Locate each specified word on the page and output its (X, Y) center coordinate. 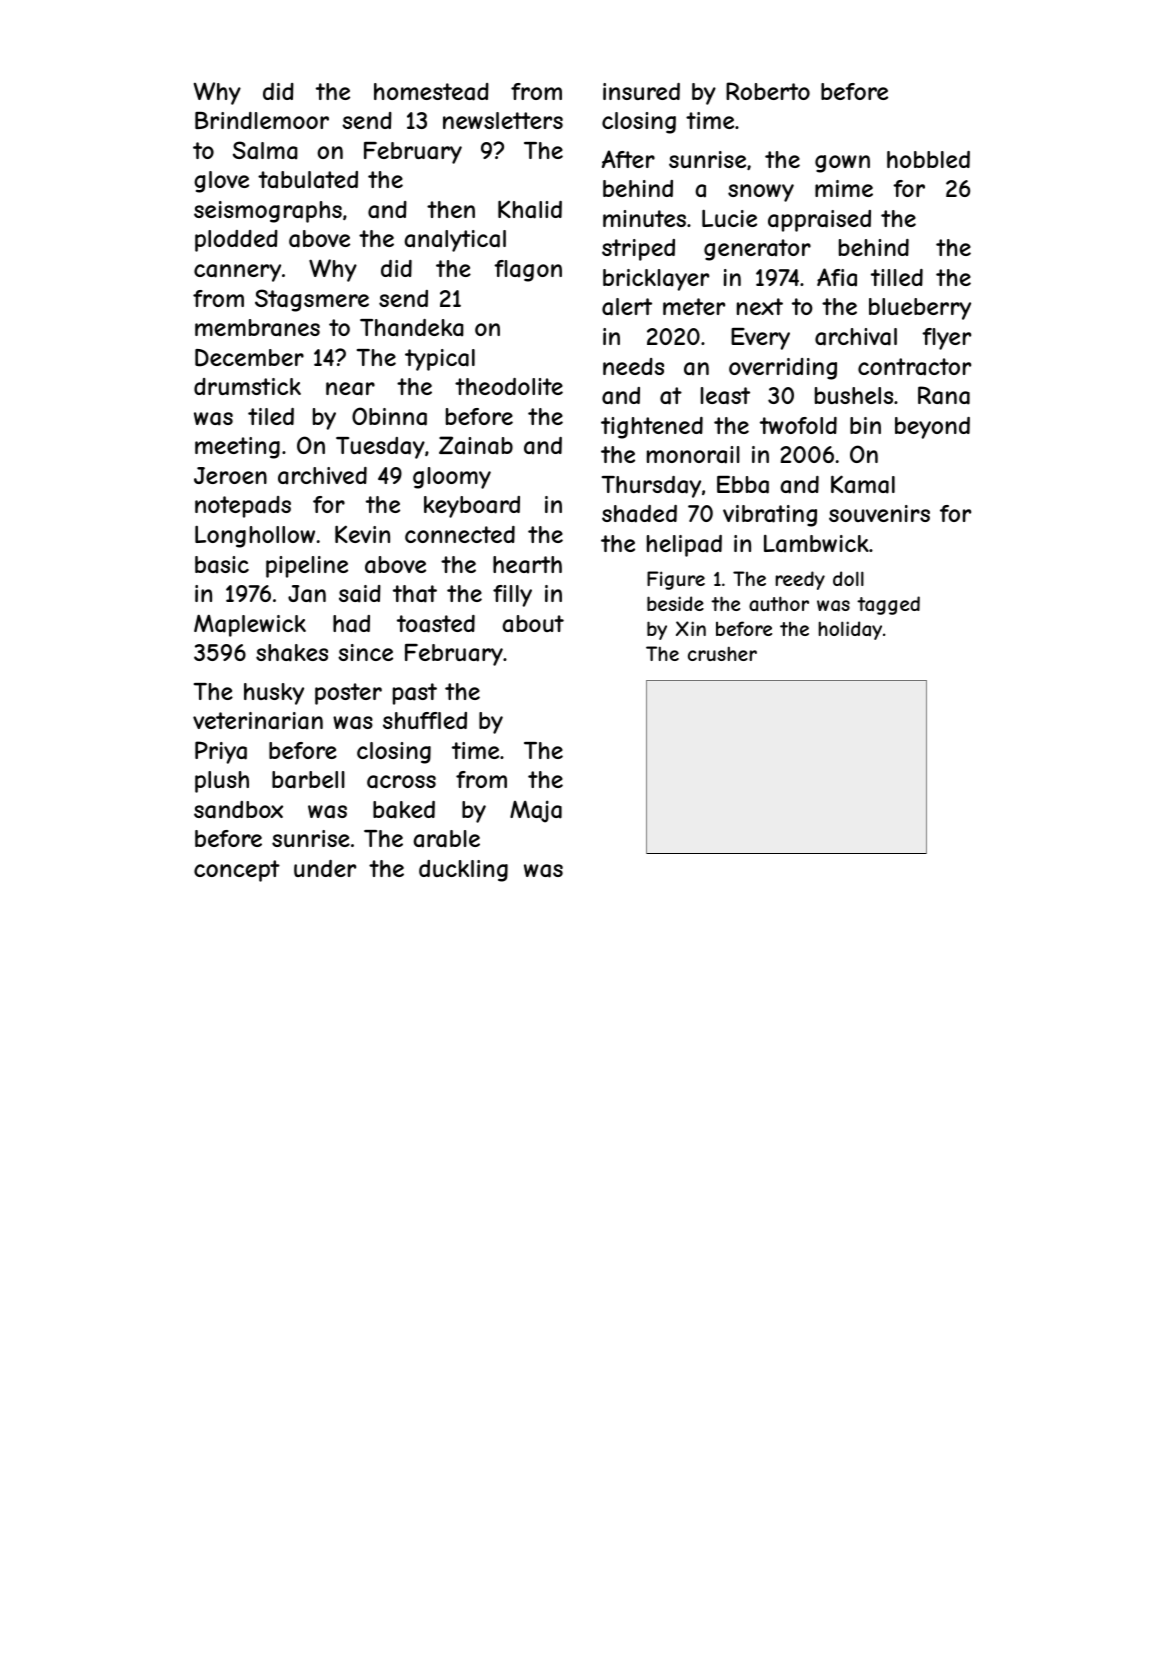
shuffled (425, 720)
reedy (800, 580)
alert (627, 307)
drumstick (247, 386)
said (360, 594)
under (325, 868)
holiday (850, 630)
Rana (944, 395)
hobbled (928, 159)
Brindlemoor (262, 120)
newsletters (503, 120)
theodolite (509, 386)
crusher (722, 653)
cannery (237, 273)
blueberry (920, 309)
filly (512, 596)
